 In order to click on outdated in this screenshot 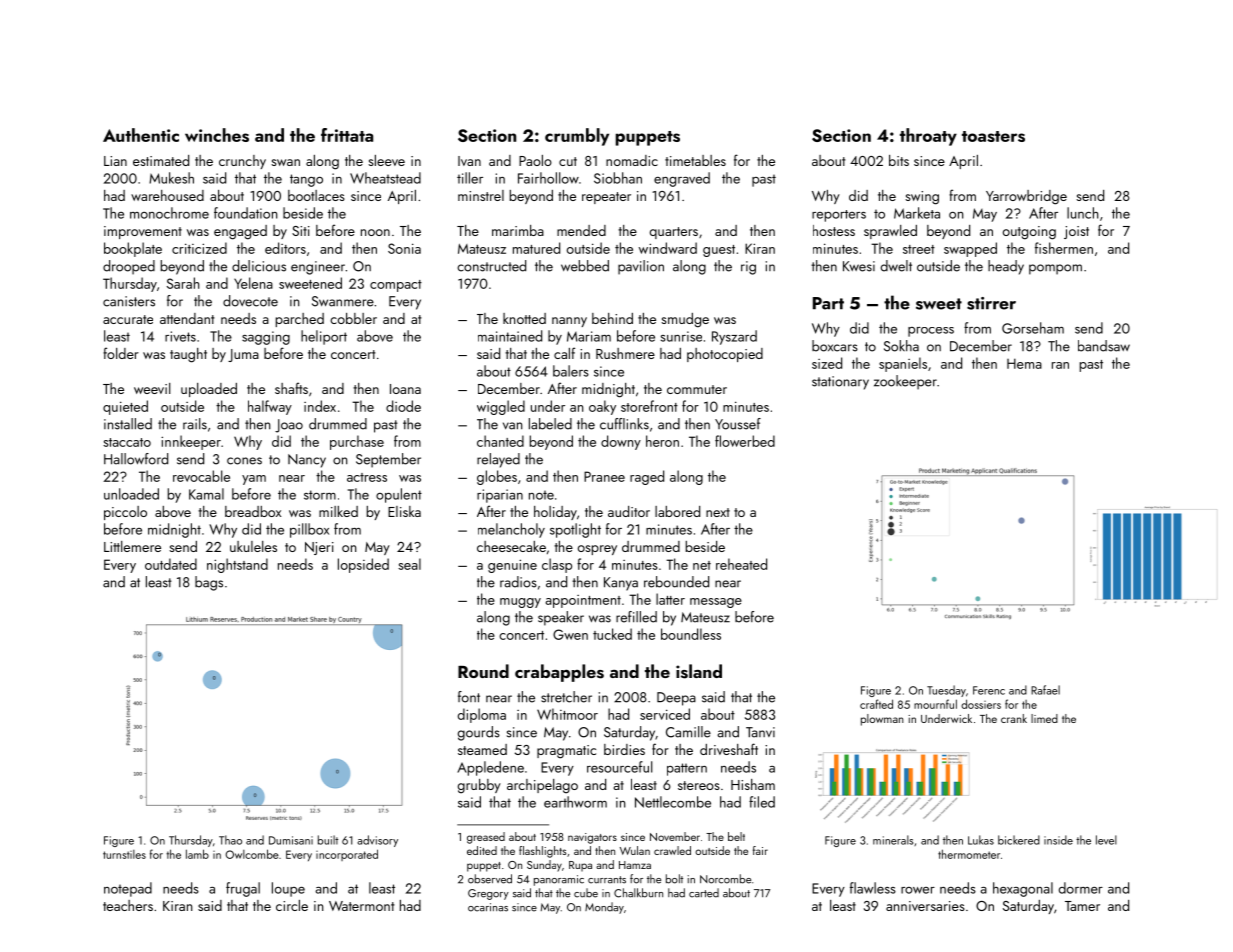, I will do `click(171, 564)`.
